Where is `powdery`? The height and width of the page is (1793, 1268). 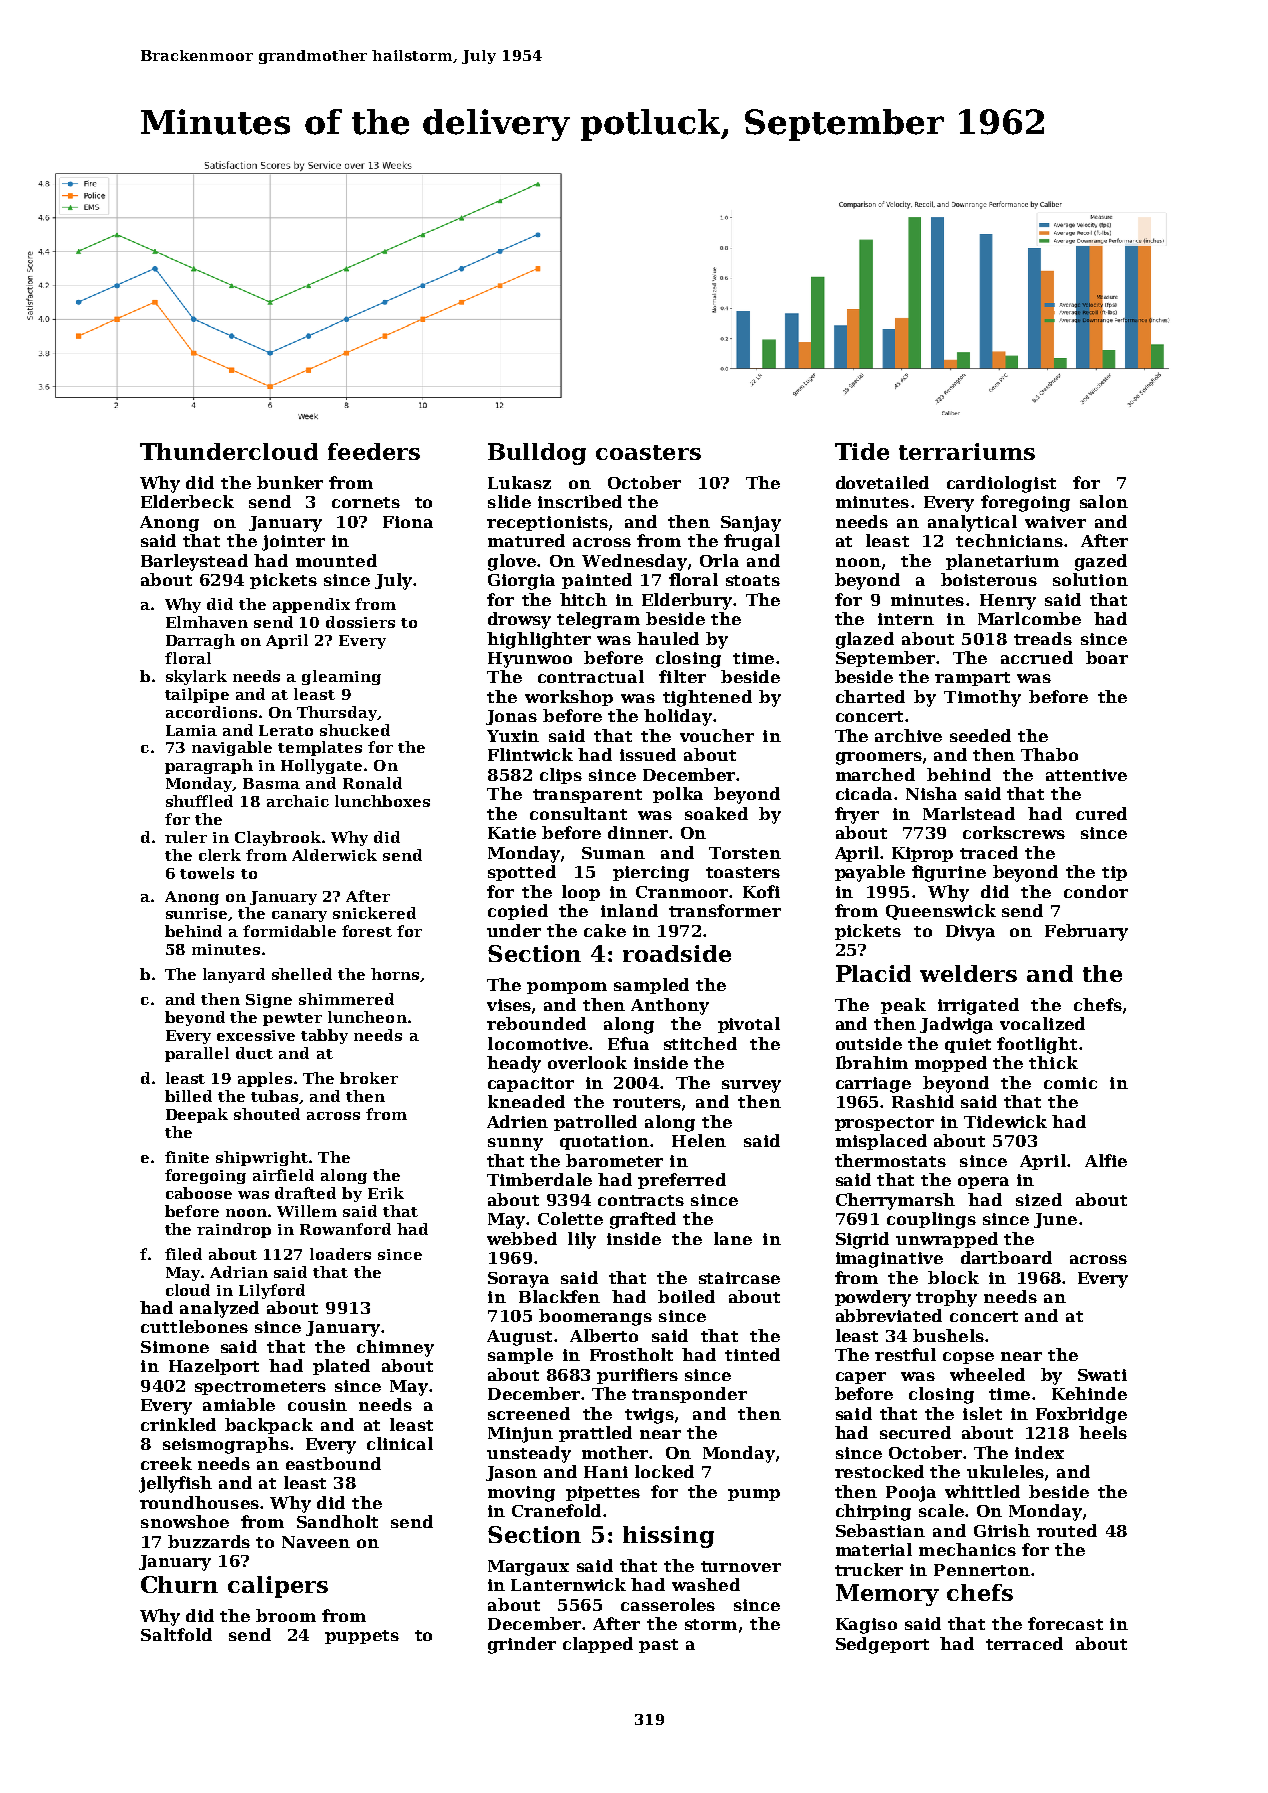
powdery is located at coordinates (873, 1298).
